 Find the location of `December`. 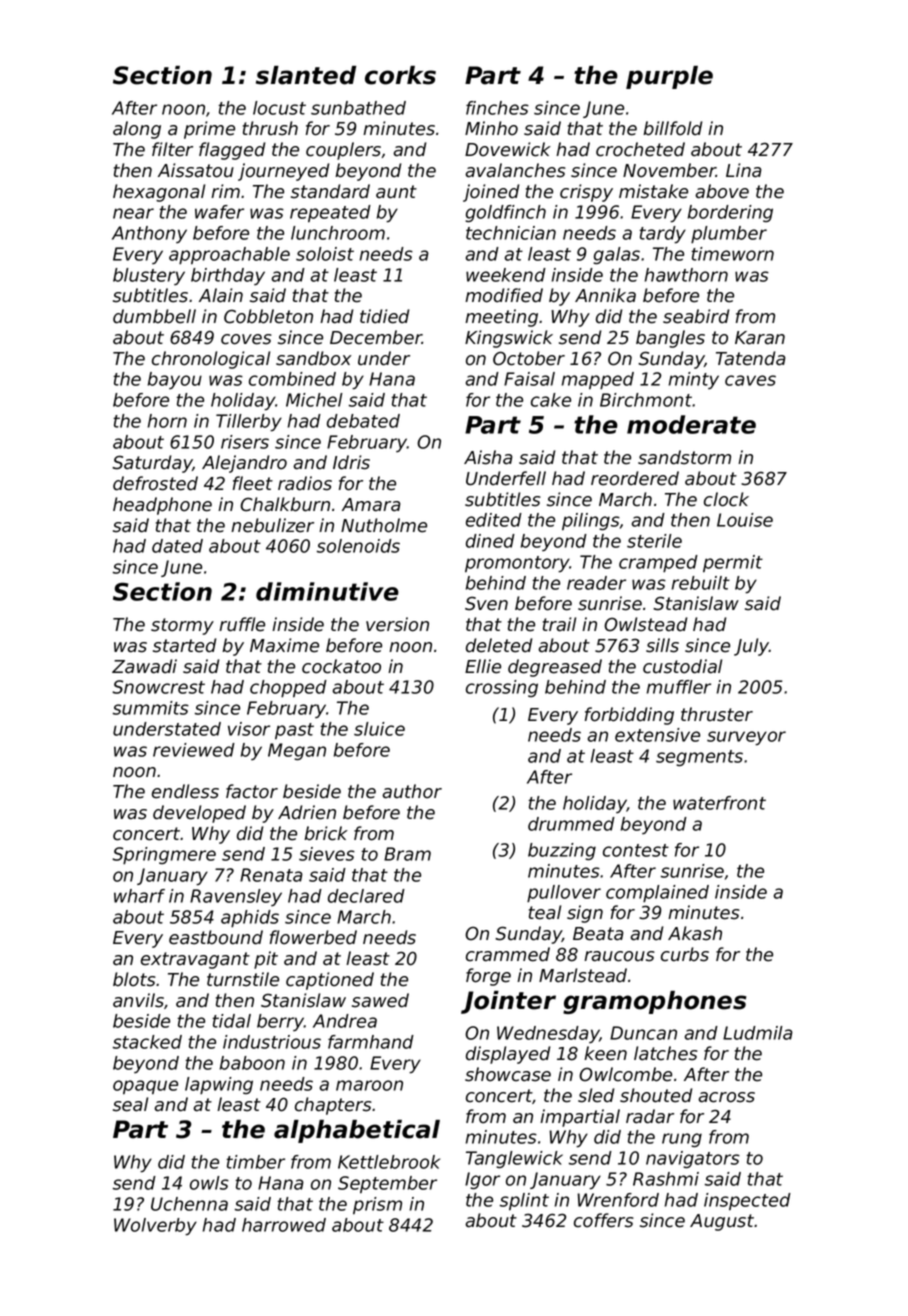

December is located at coordinates (376, 337).
